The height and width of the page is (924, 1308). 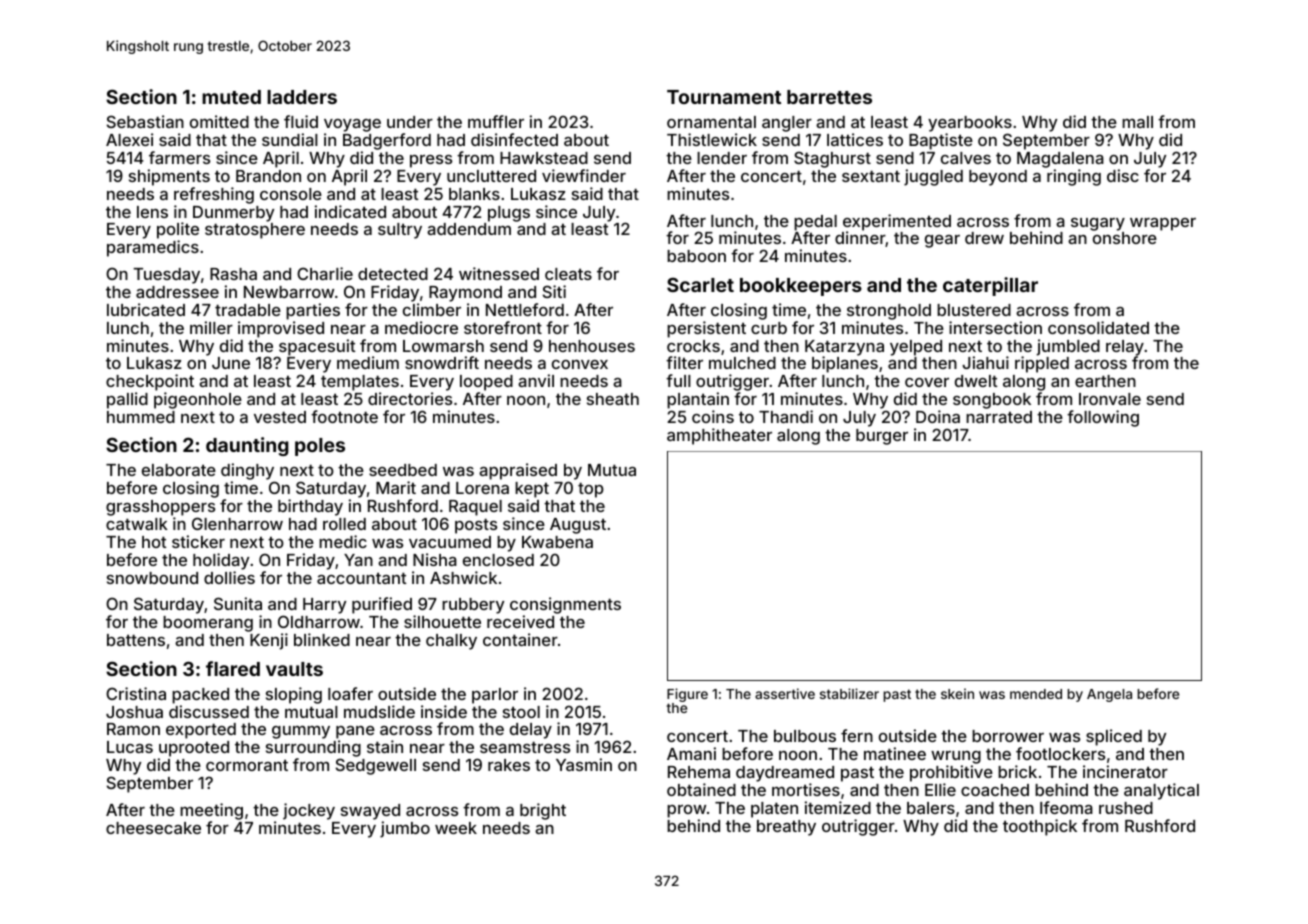 What do you see at coordinates (785, 693) in the page?
I see `assertive` at bounding box center [785, 693].
